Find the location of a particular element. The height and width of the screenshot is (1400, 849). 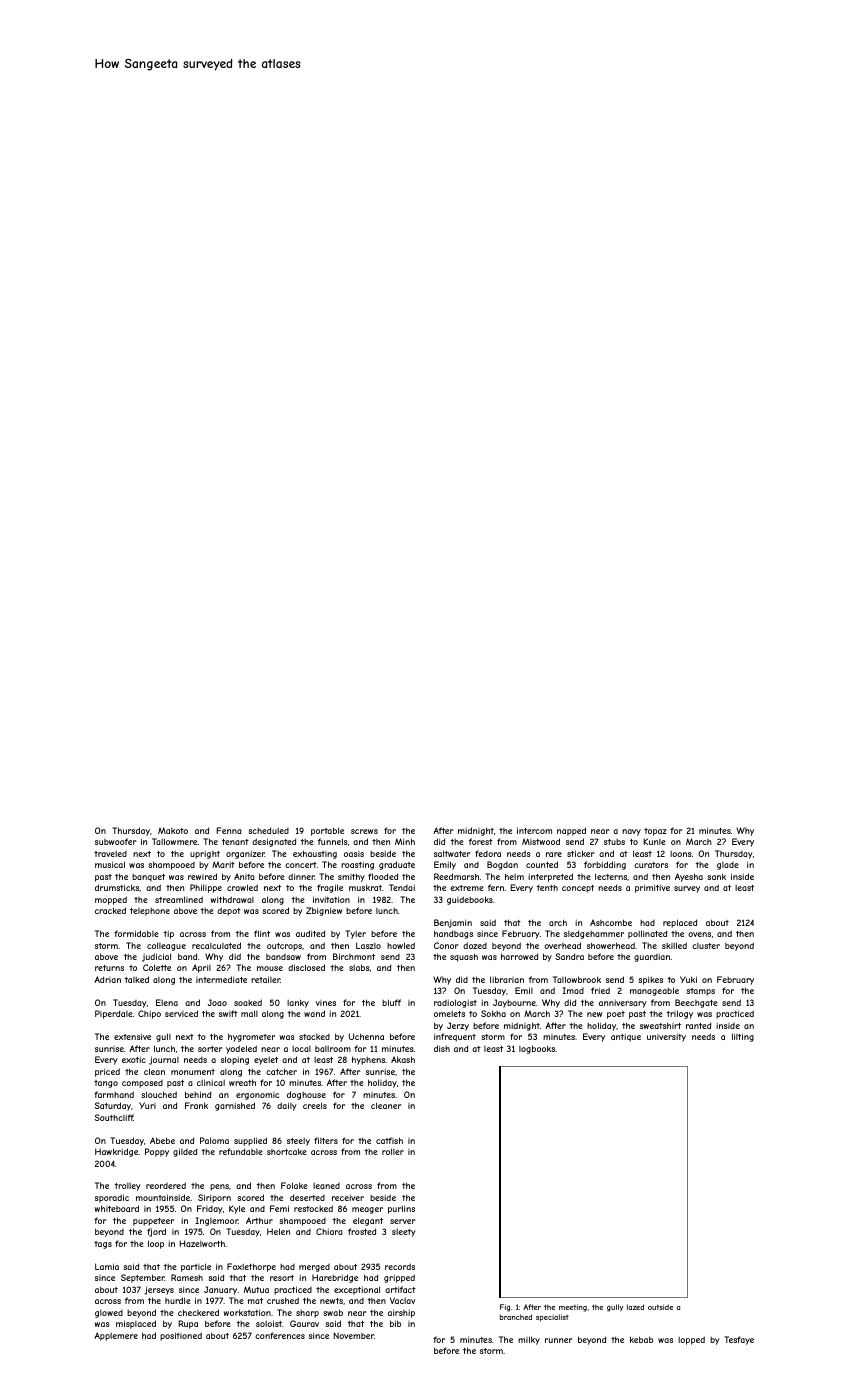

topaz is located at coordinates (655, 832).
